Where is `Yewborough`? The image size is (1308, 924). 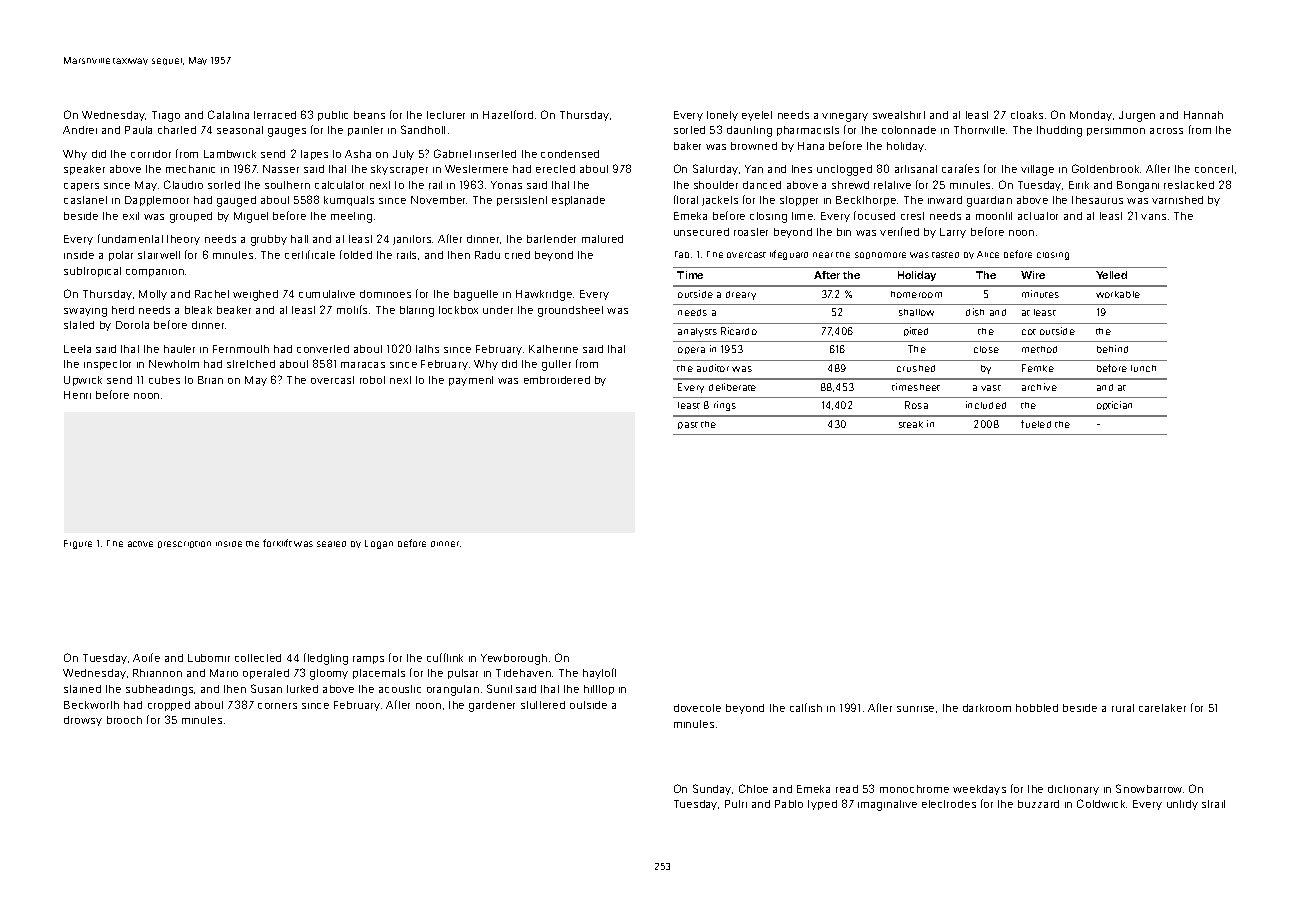 Yewborough is located at coordinates (514, 659).
